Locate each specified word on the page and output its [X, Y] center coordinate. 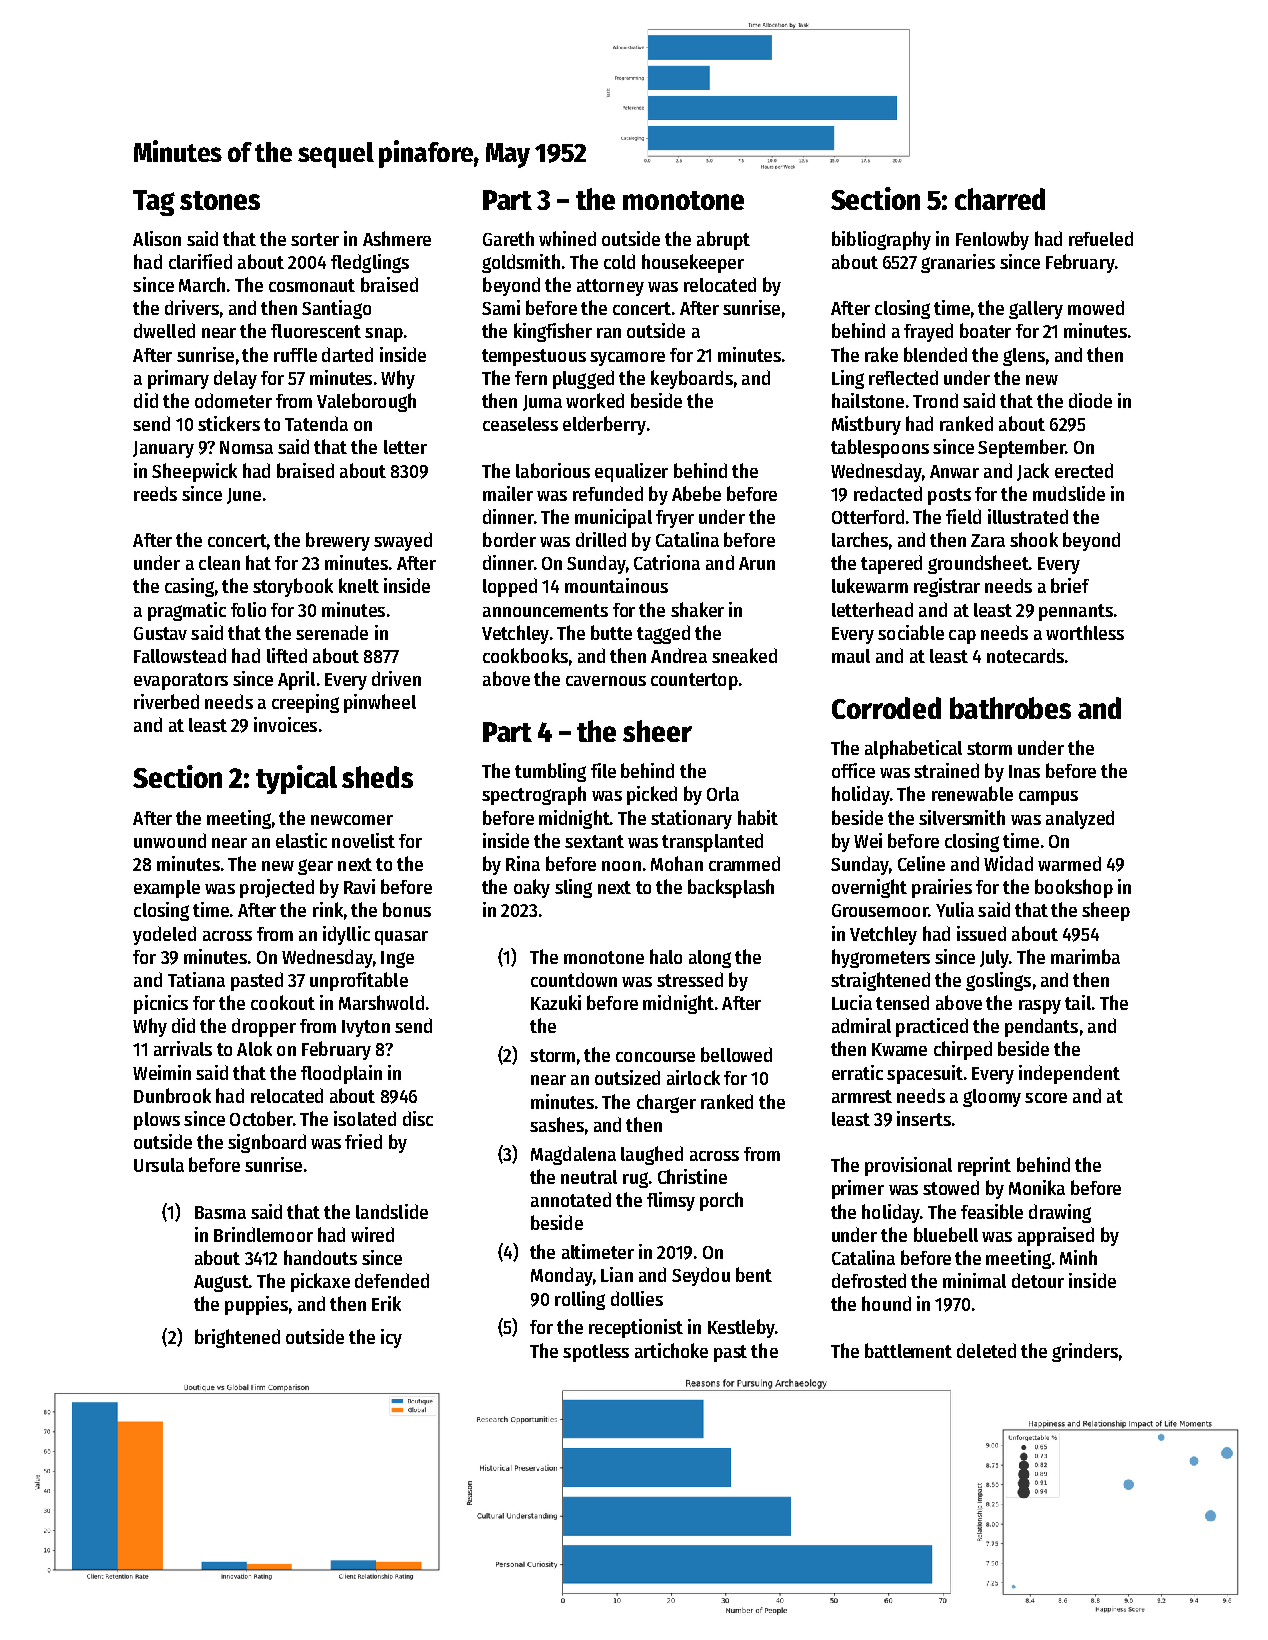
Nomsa [246, 447]
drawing [1060, 1213]
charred [1000, 199]
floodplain [341, 1074]
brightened [237, 1338]
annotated [571, 1199]
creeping [305, 703]
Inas [1024, 771]
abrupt [723, 240]
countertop [694, 681]
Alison [157, 238]
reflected [903, 377]
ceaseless [520, 424]
